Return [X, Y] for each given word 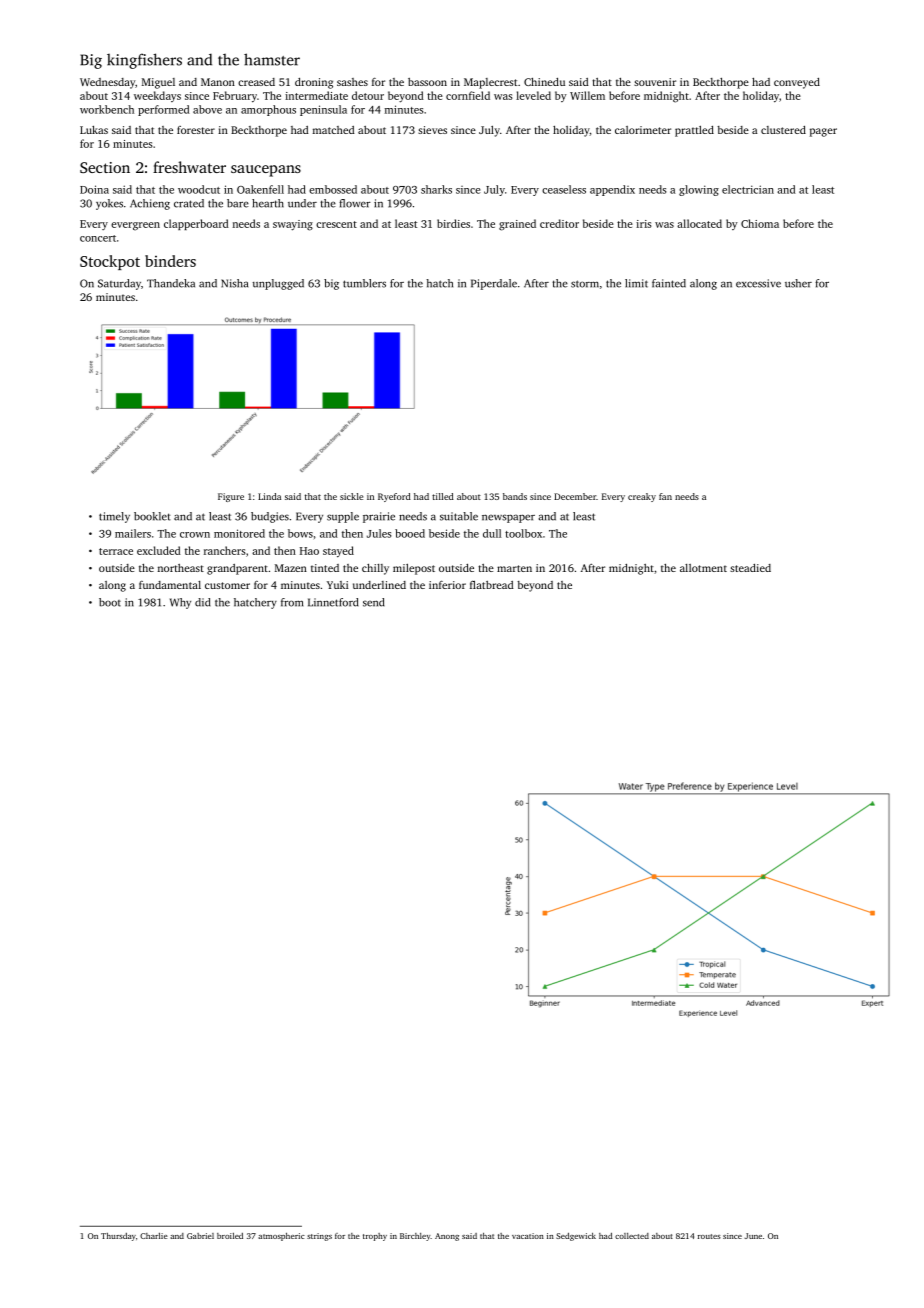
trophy [375, 1237]
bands [515, 496]
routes [709, 1236]
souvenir [655, 82]
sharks [436, 189]
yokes [109, 204]
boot [110, 602]
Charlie [154, 1236]
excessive [758, 283]
